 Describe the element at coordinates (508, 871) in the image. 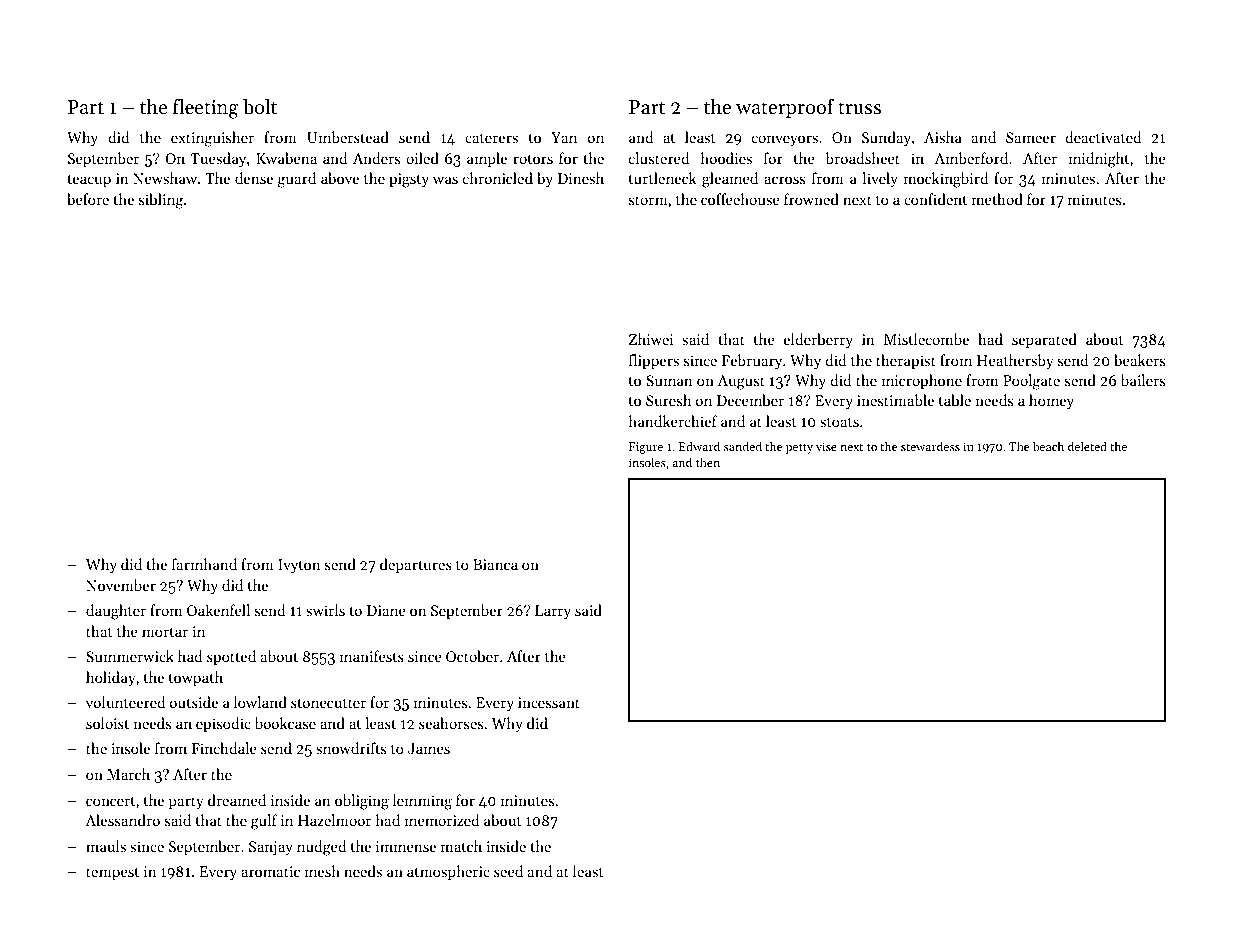

I see `seed` at that location.
